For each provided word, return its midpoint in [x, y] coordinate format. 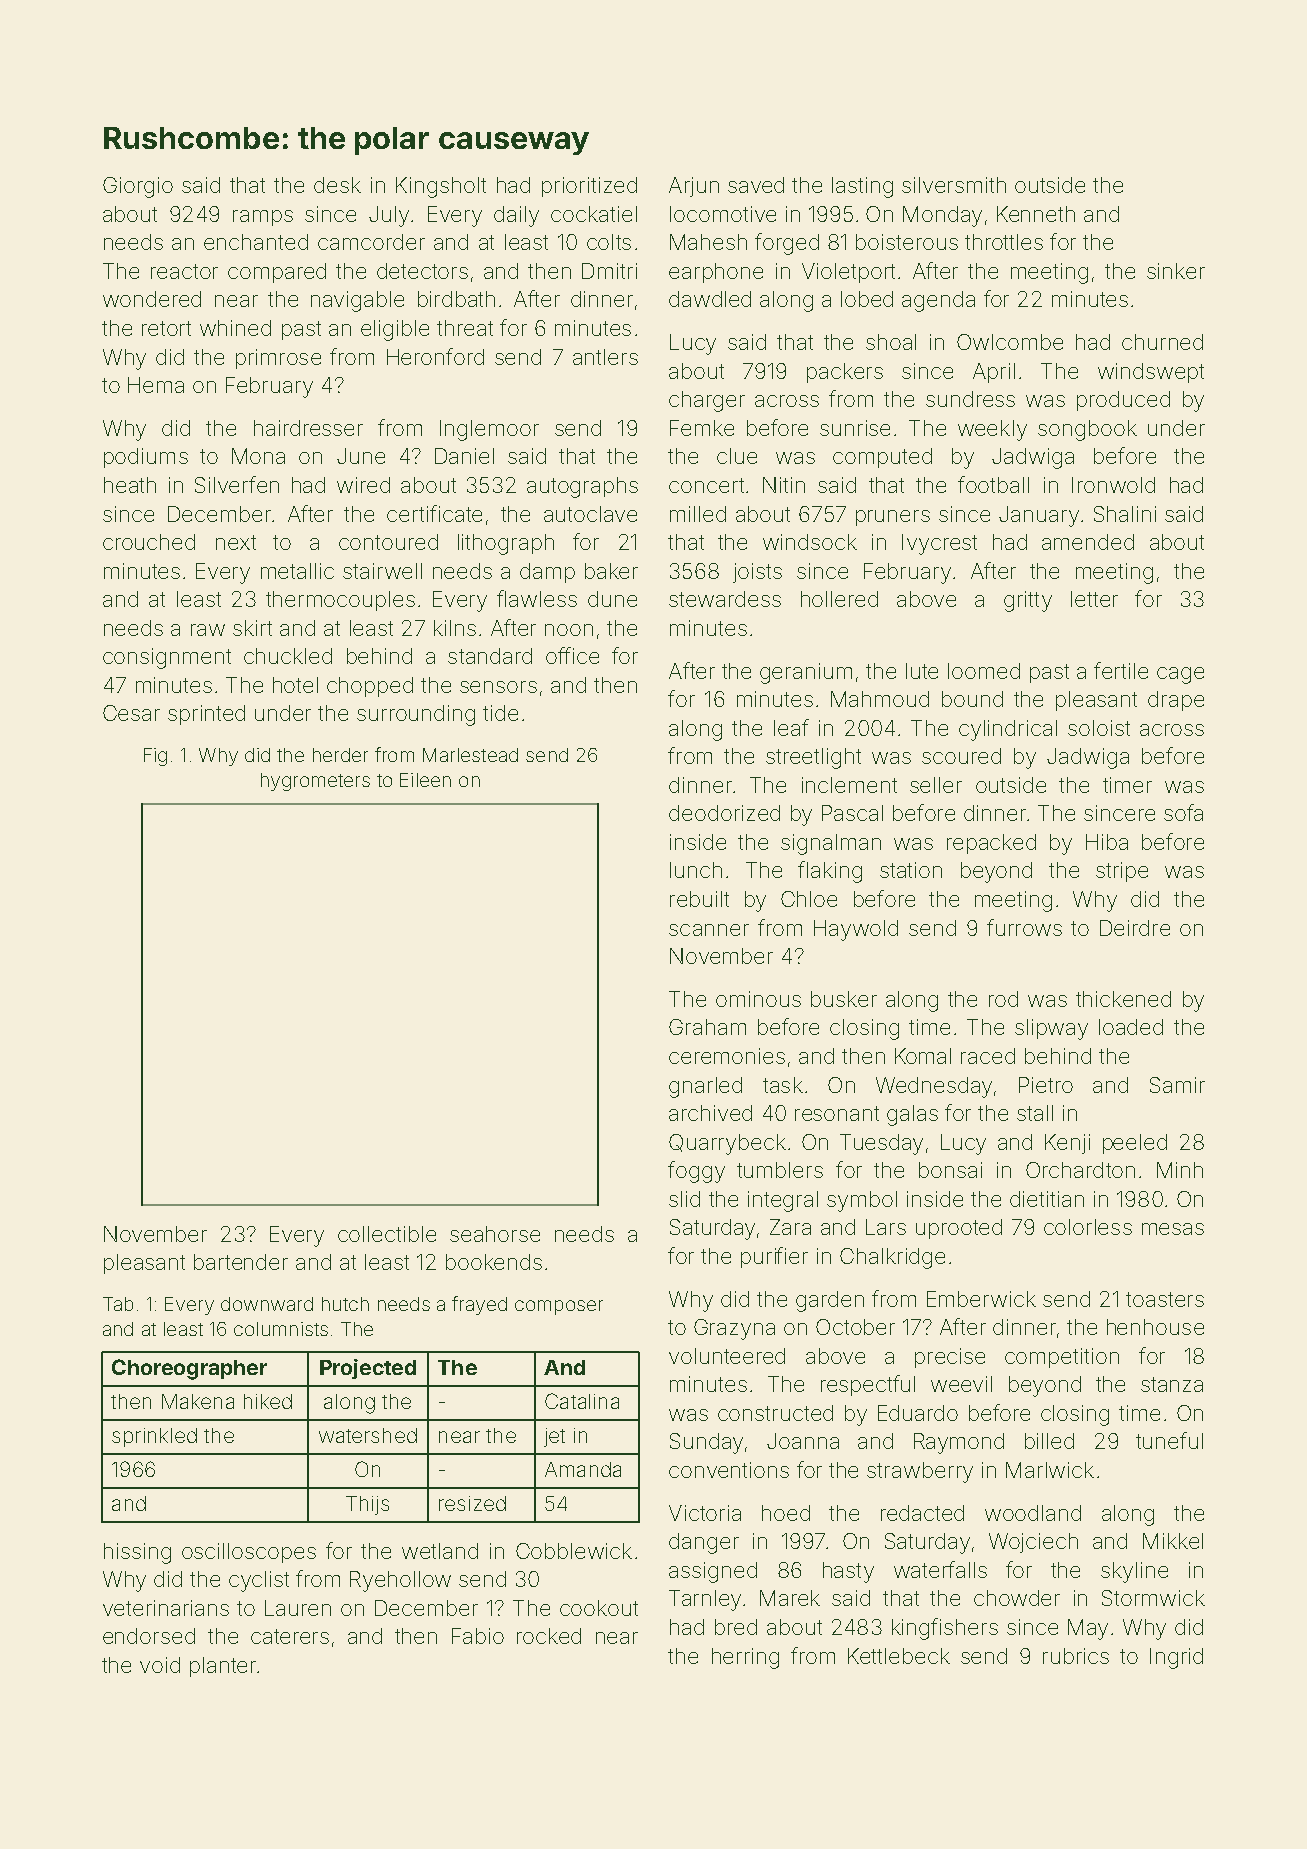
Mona [258, 456]
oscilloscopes [249, 1553]
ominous [758, 999]
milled [698, 514]
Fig [155, 757]
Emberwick [981, 1299]
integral [783, 1201]
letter [1094, 599]
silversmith [954, 185]
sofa [1183, 812]
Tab [118, 1304]
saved [756, 185]
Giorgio [138, 187]
